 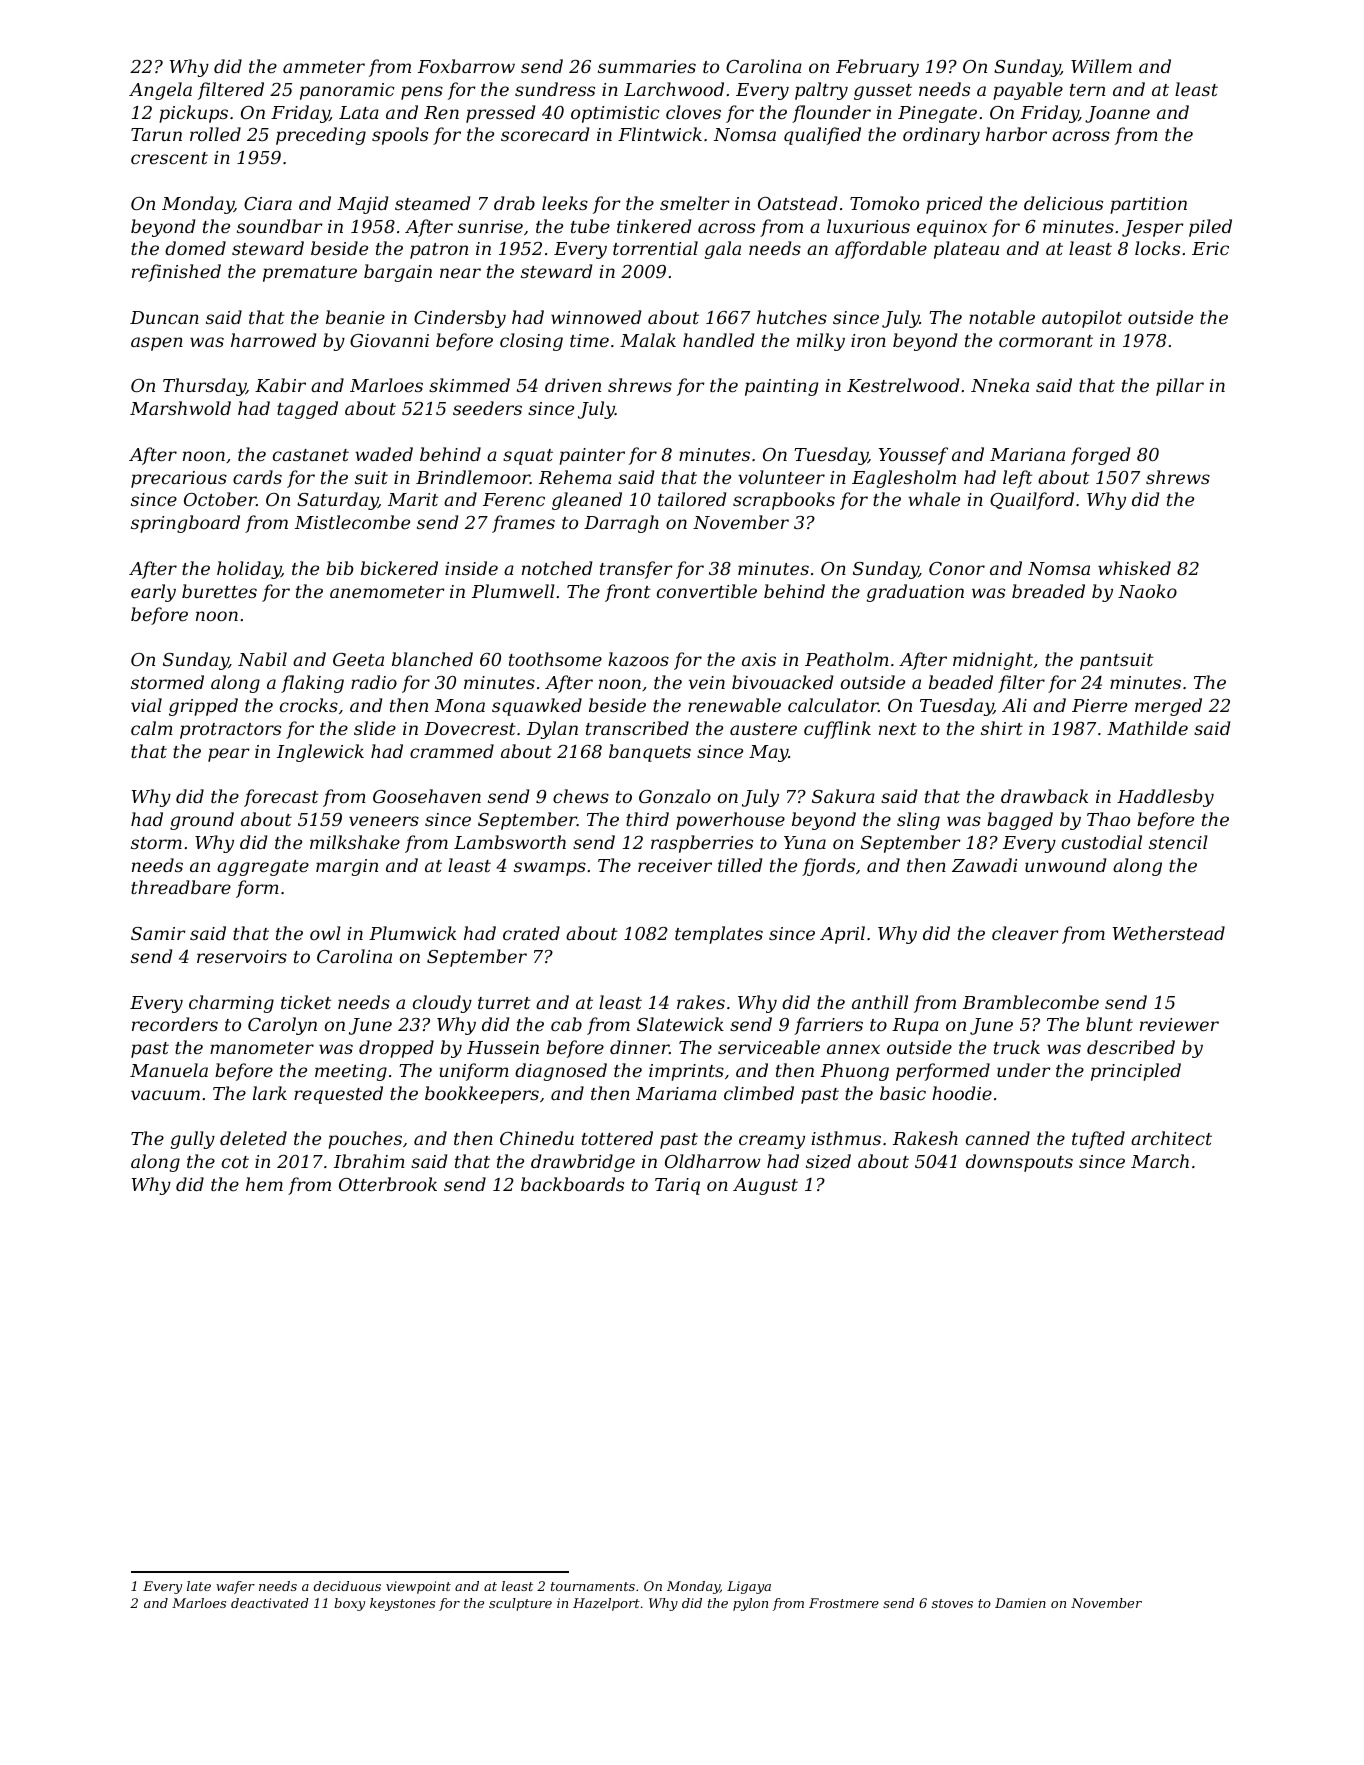 I want to click on pillar, so click(x=1180, y=387).
